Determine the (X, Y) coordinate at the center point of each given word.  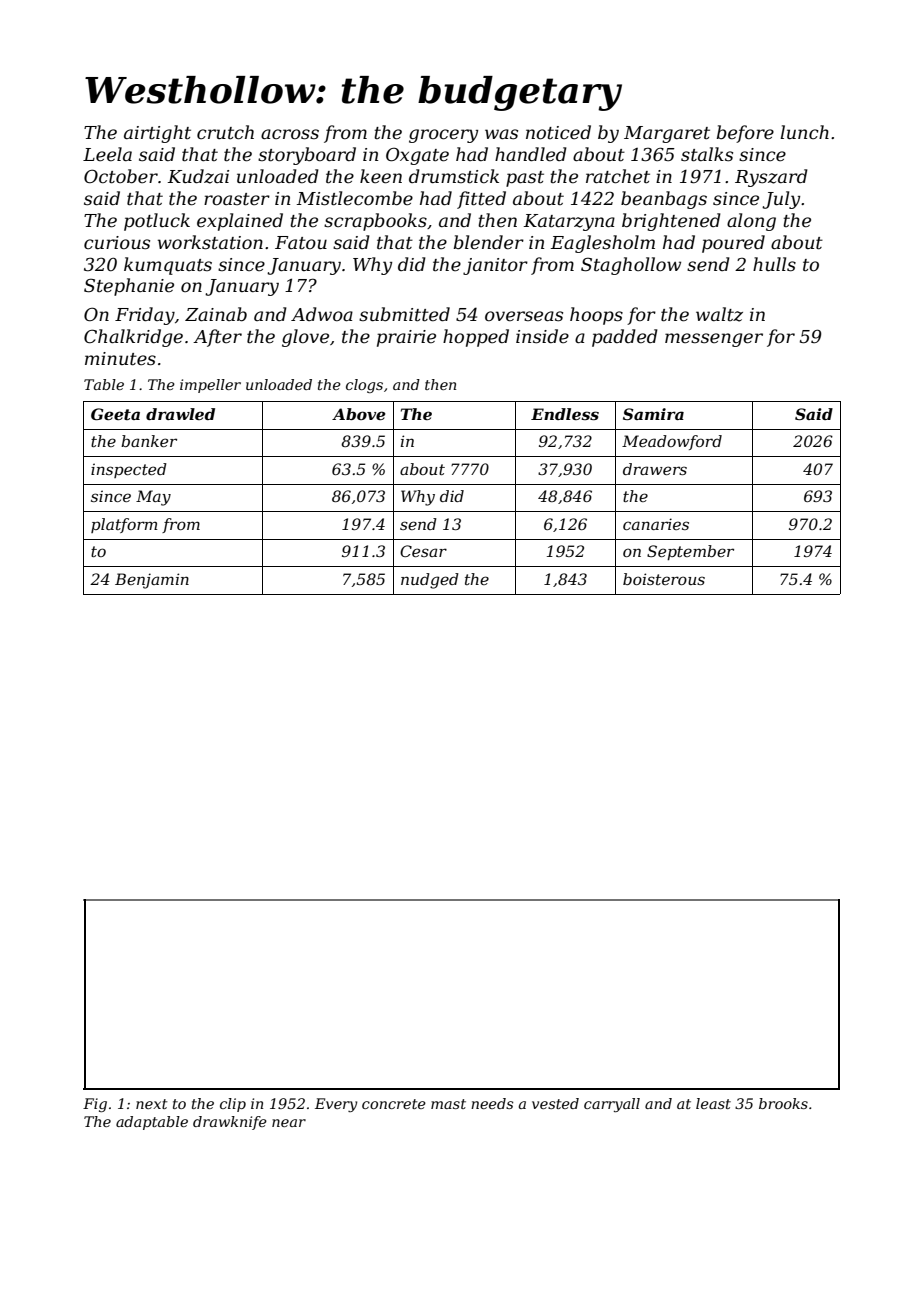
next (152, 1104)
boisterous (664, 579)
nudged (430, 581)
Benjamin (152, 581)
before (745, 134)
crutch (225, 132)
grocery (443, 136)
